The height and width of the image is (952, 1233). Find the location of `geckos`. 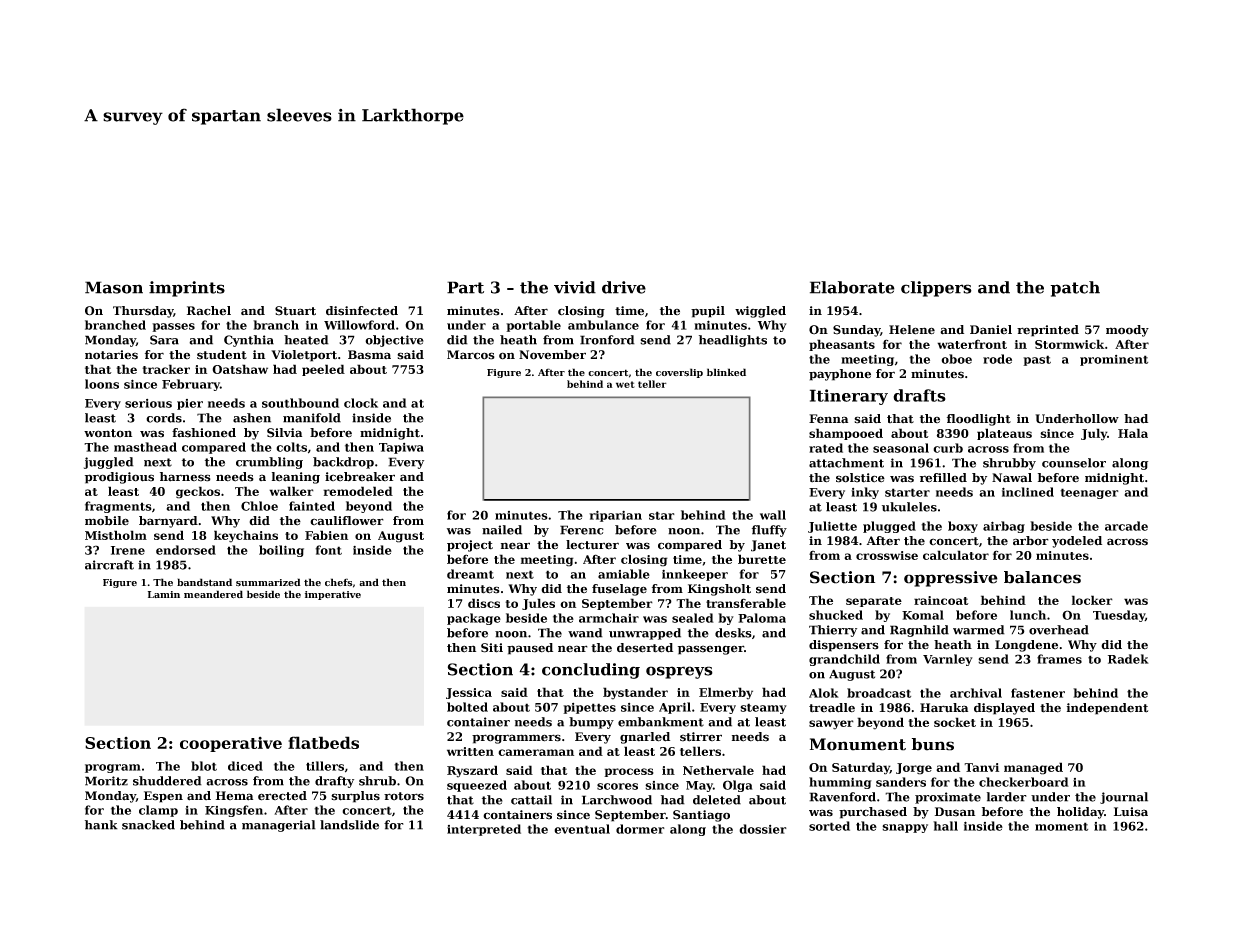

geckos is located at coordinates (198, 492).
